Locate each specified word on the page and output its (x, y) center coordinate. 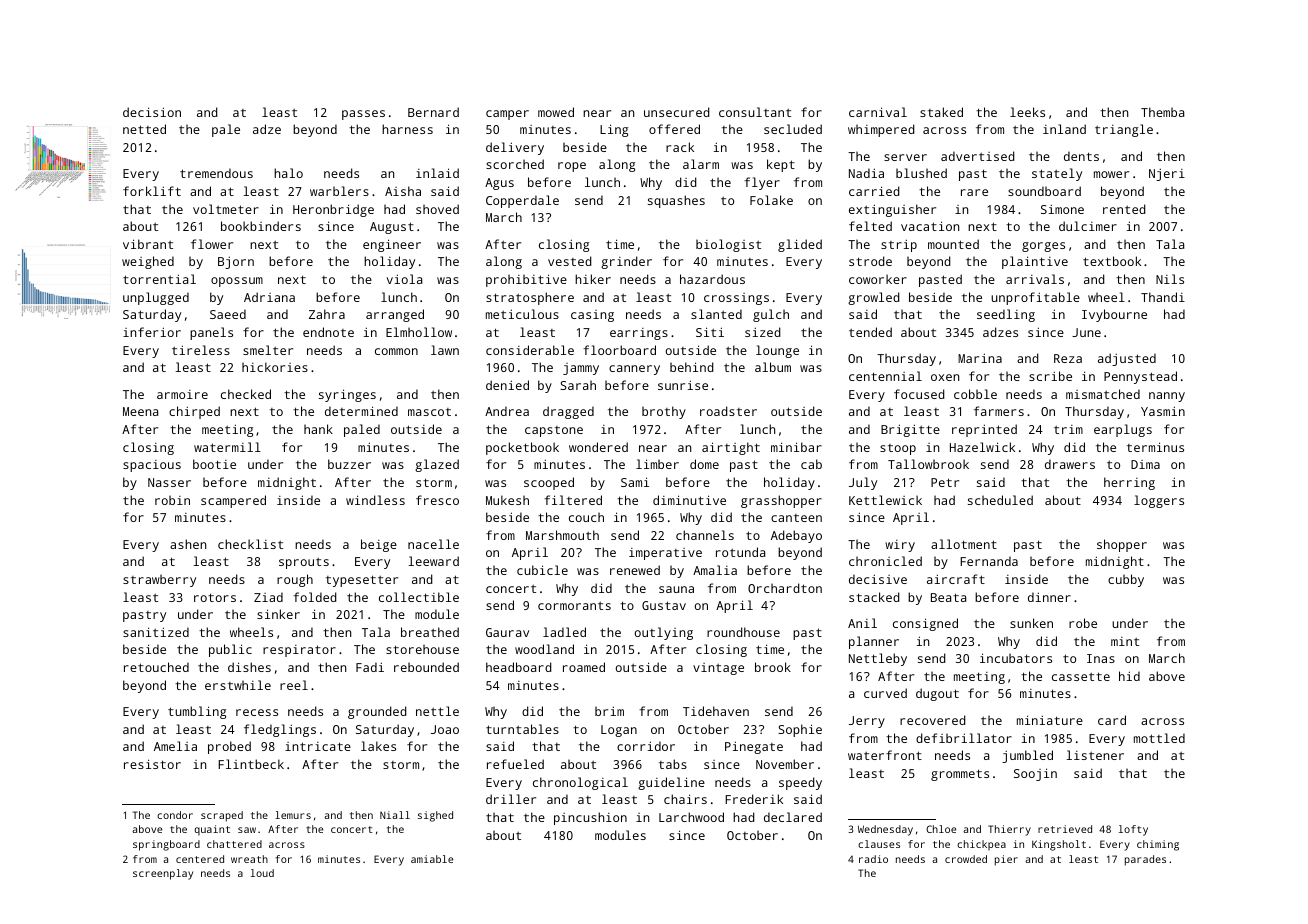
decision (152, 112)
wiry (900, 546)
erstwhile (238, 685)
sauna (676, 589)
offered (674, 129)
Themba (1162, 112)
